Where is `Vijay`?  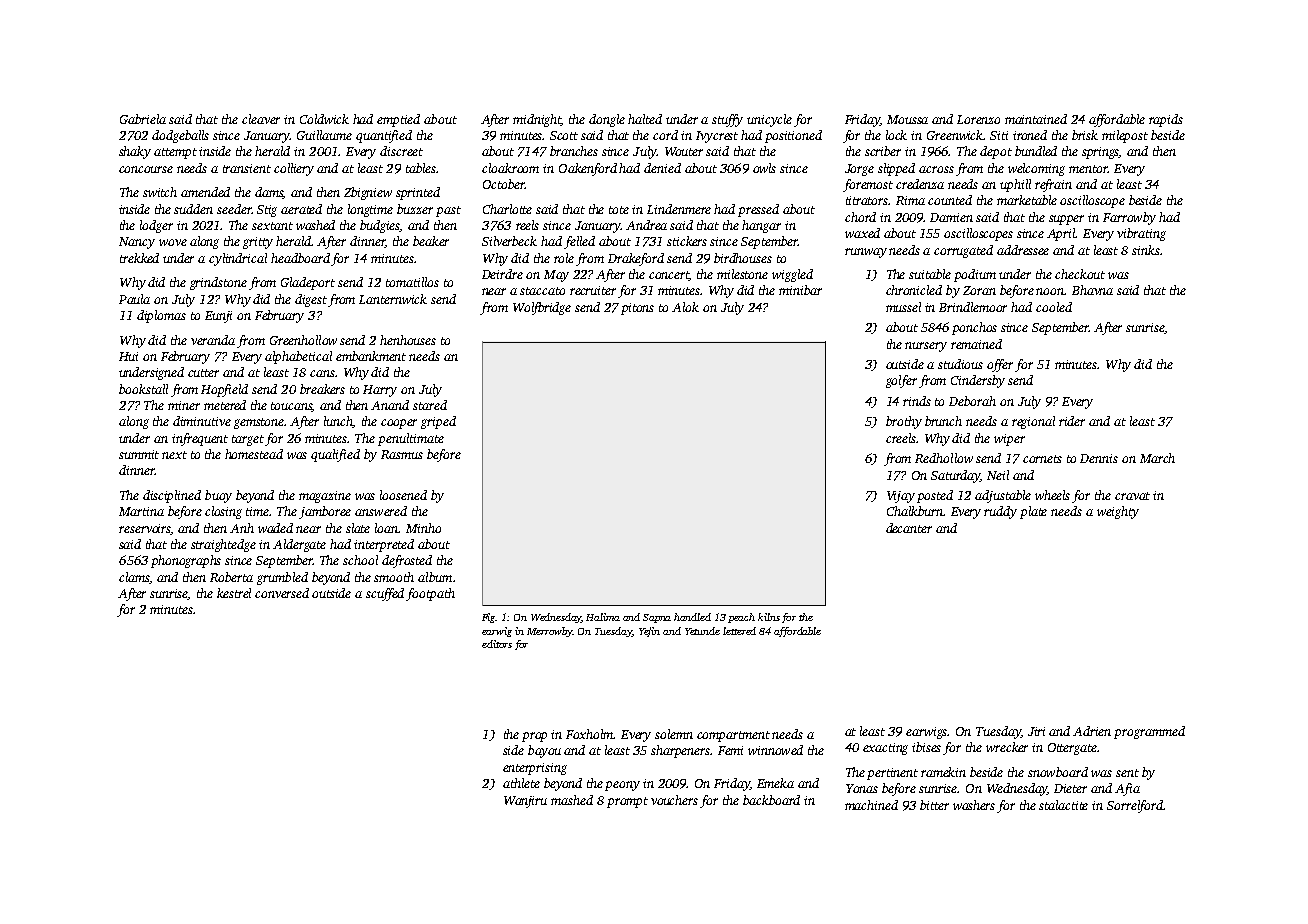
Vijay is located at coordinates (901, 497).
